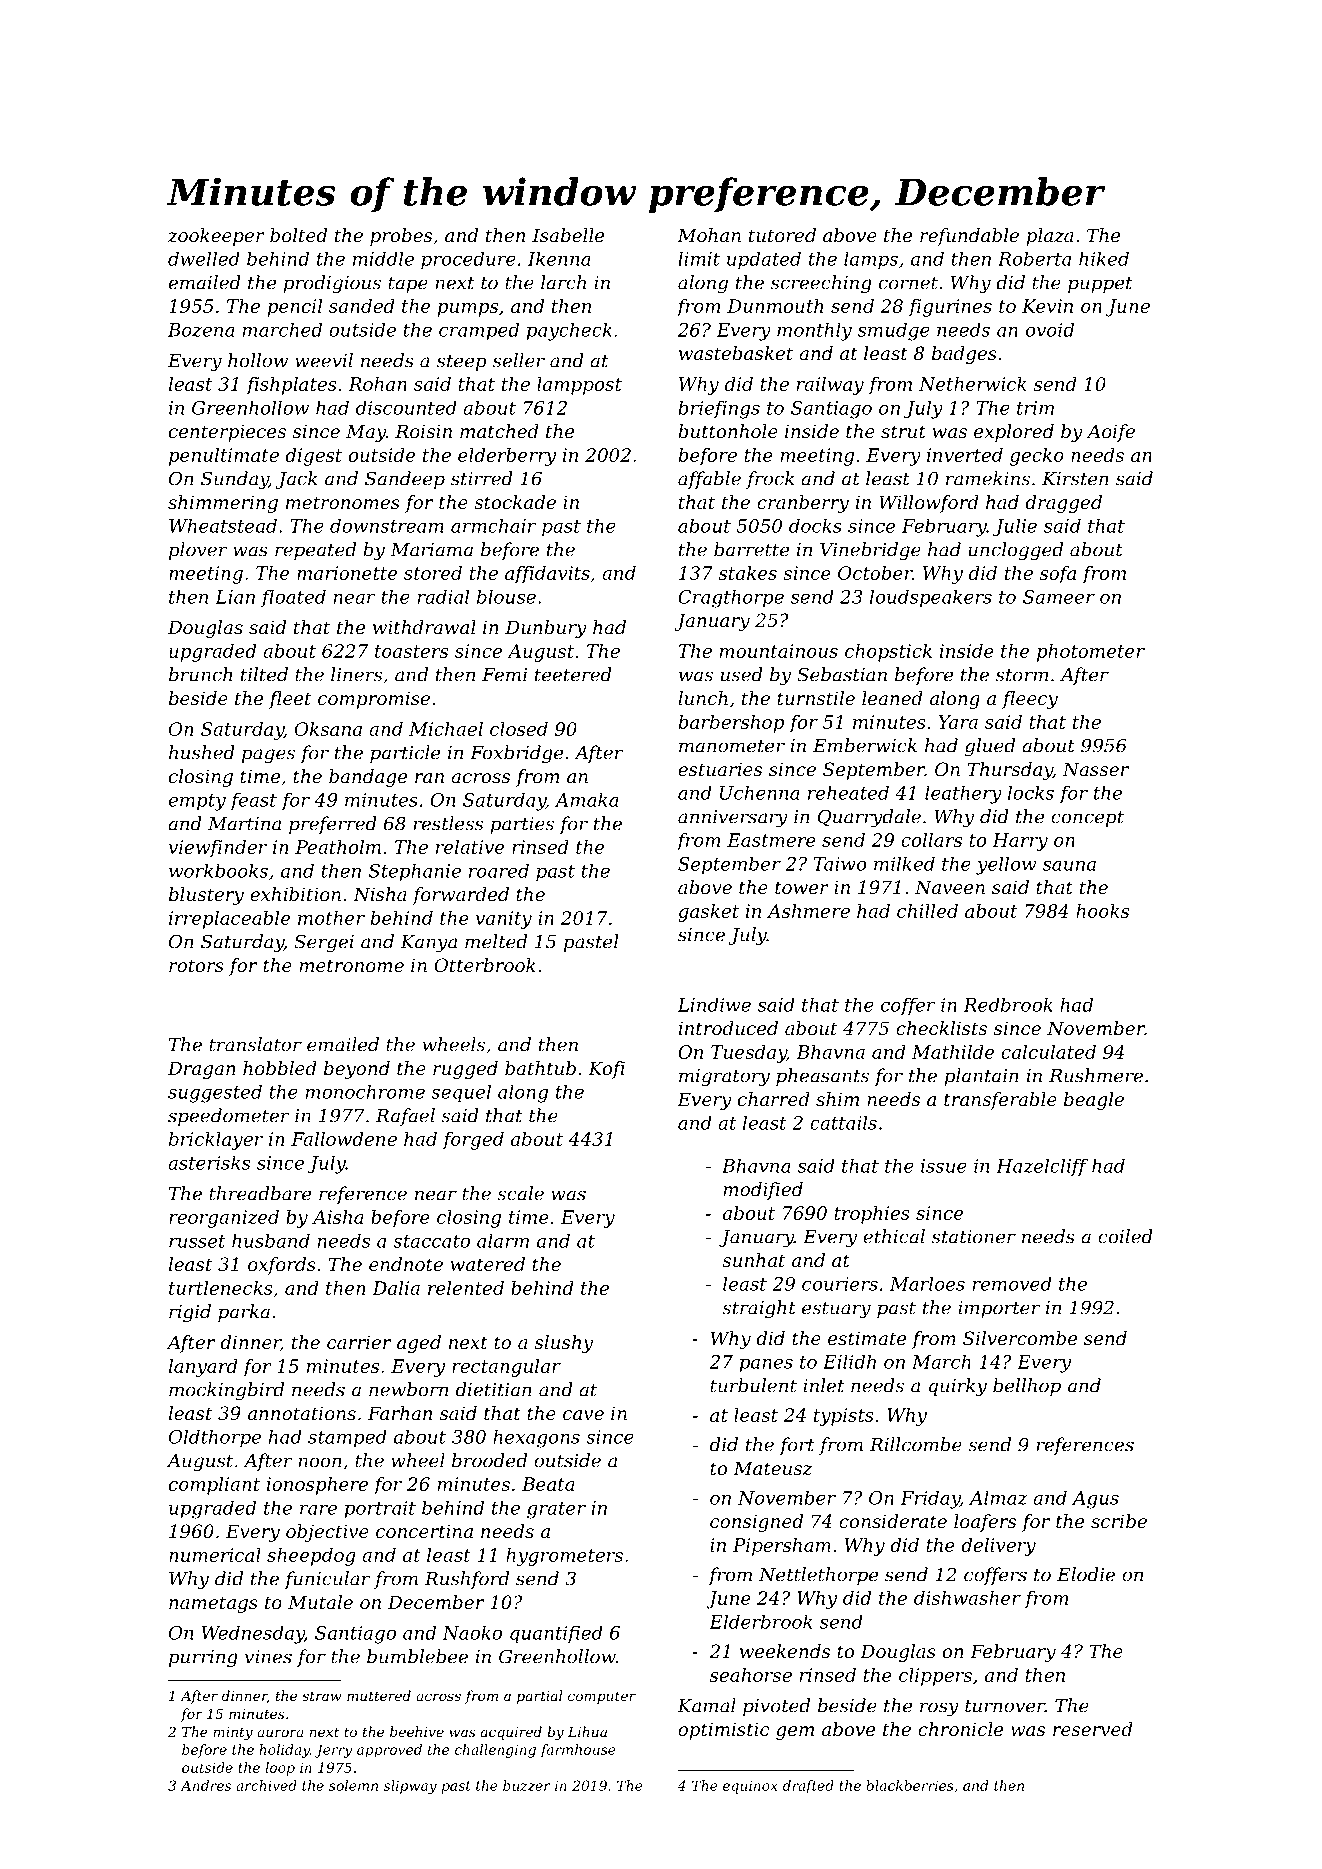 This screenshot has width=1322, height=1869. Describe the element at coordinates (1075, 479) in the screenshot. I see `Kirsten` at that location.
